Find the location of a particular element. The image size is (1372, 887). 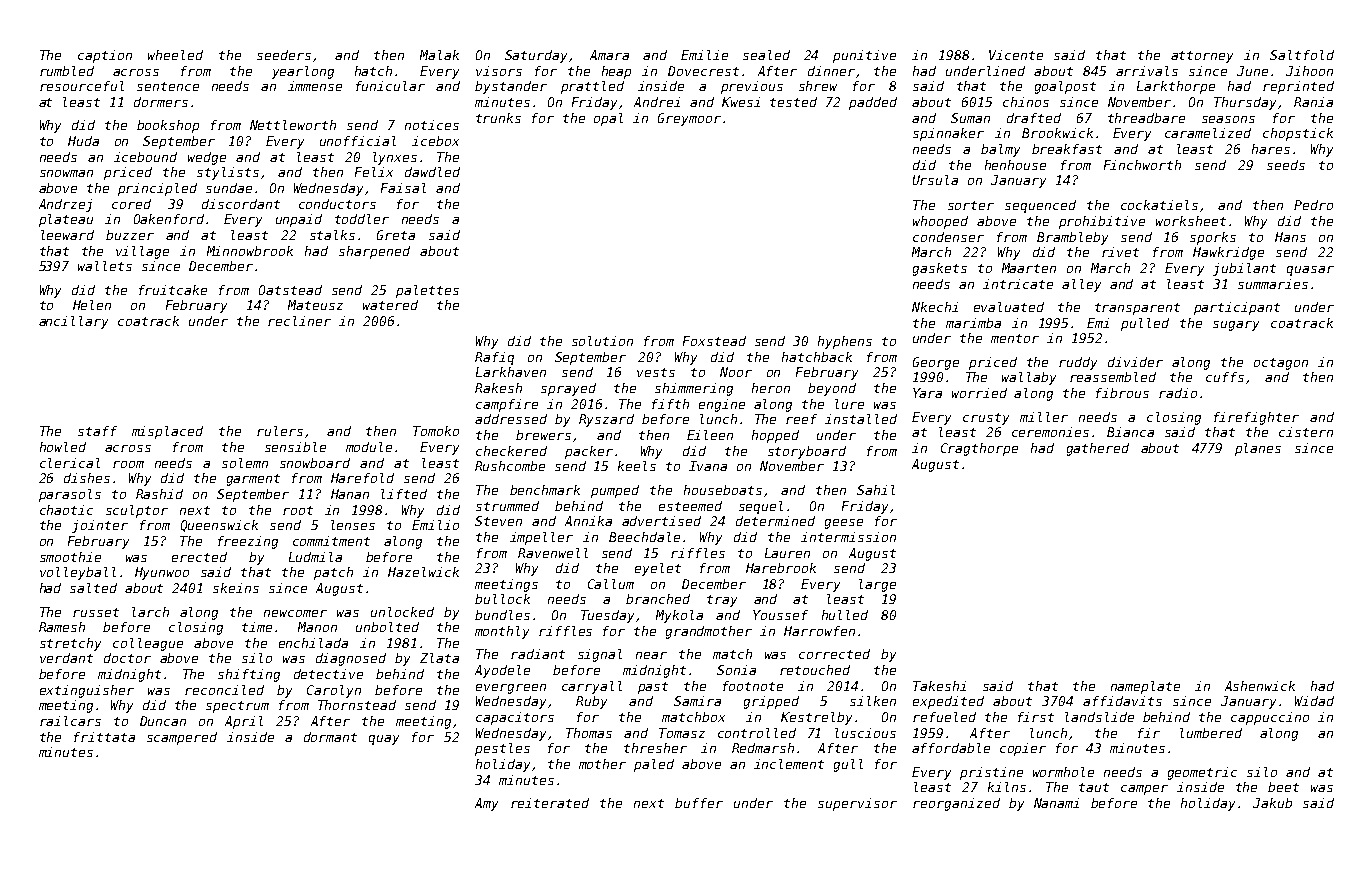

wheeled is located at coordinates (175, 55).
